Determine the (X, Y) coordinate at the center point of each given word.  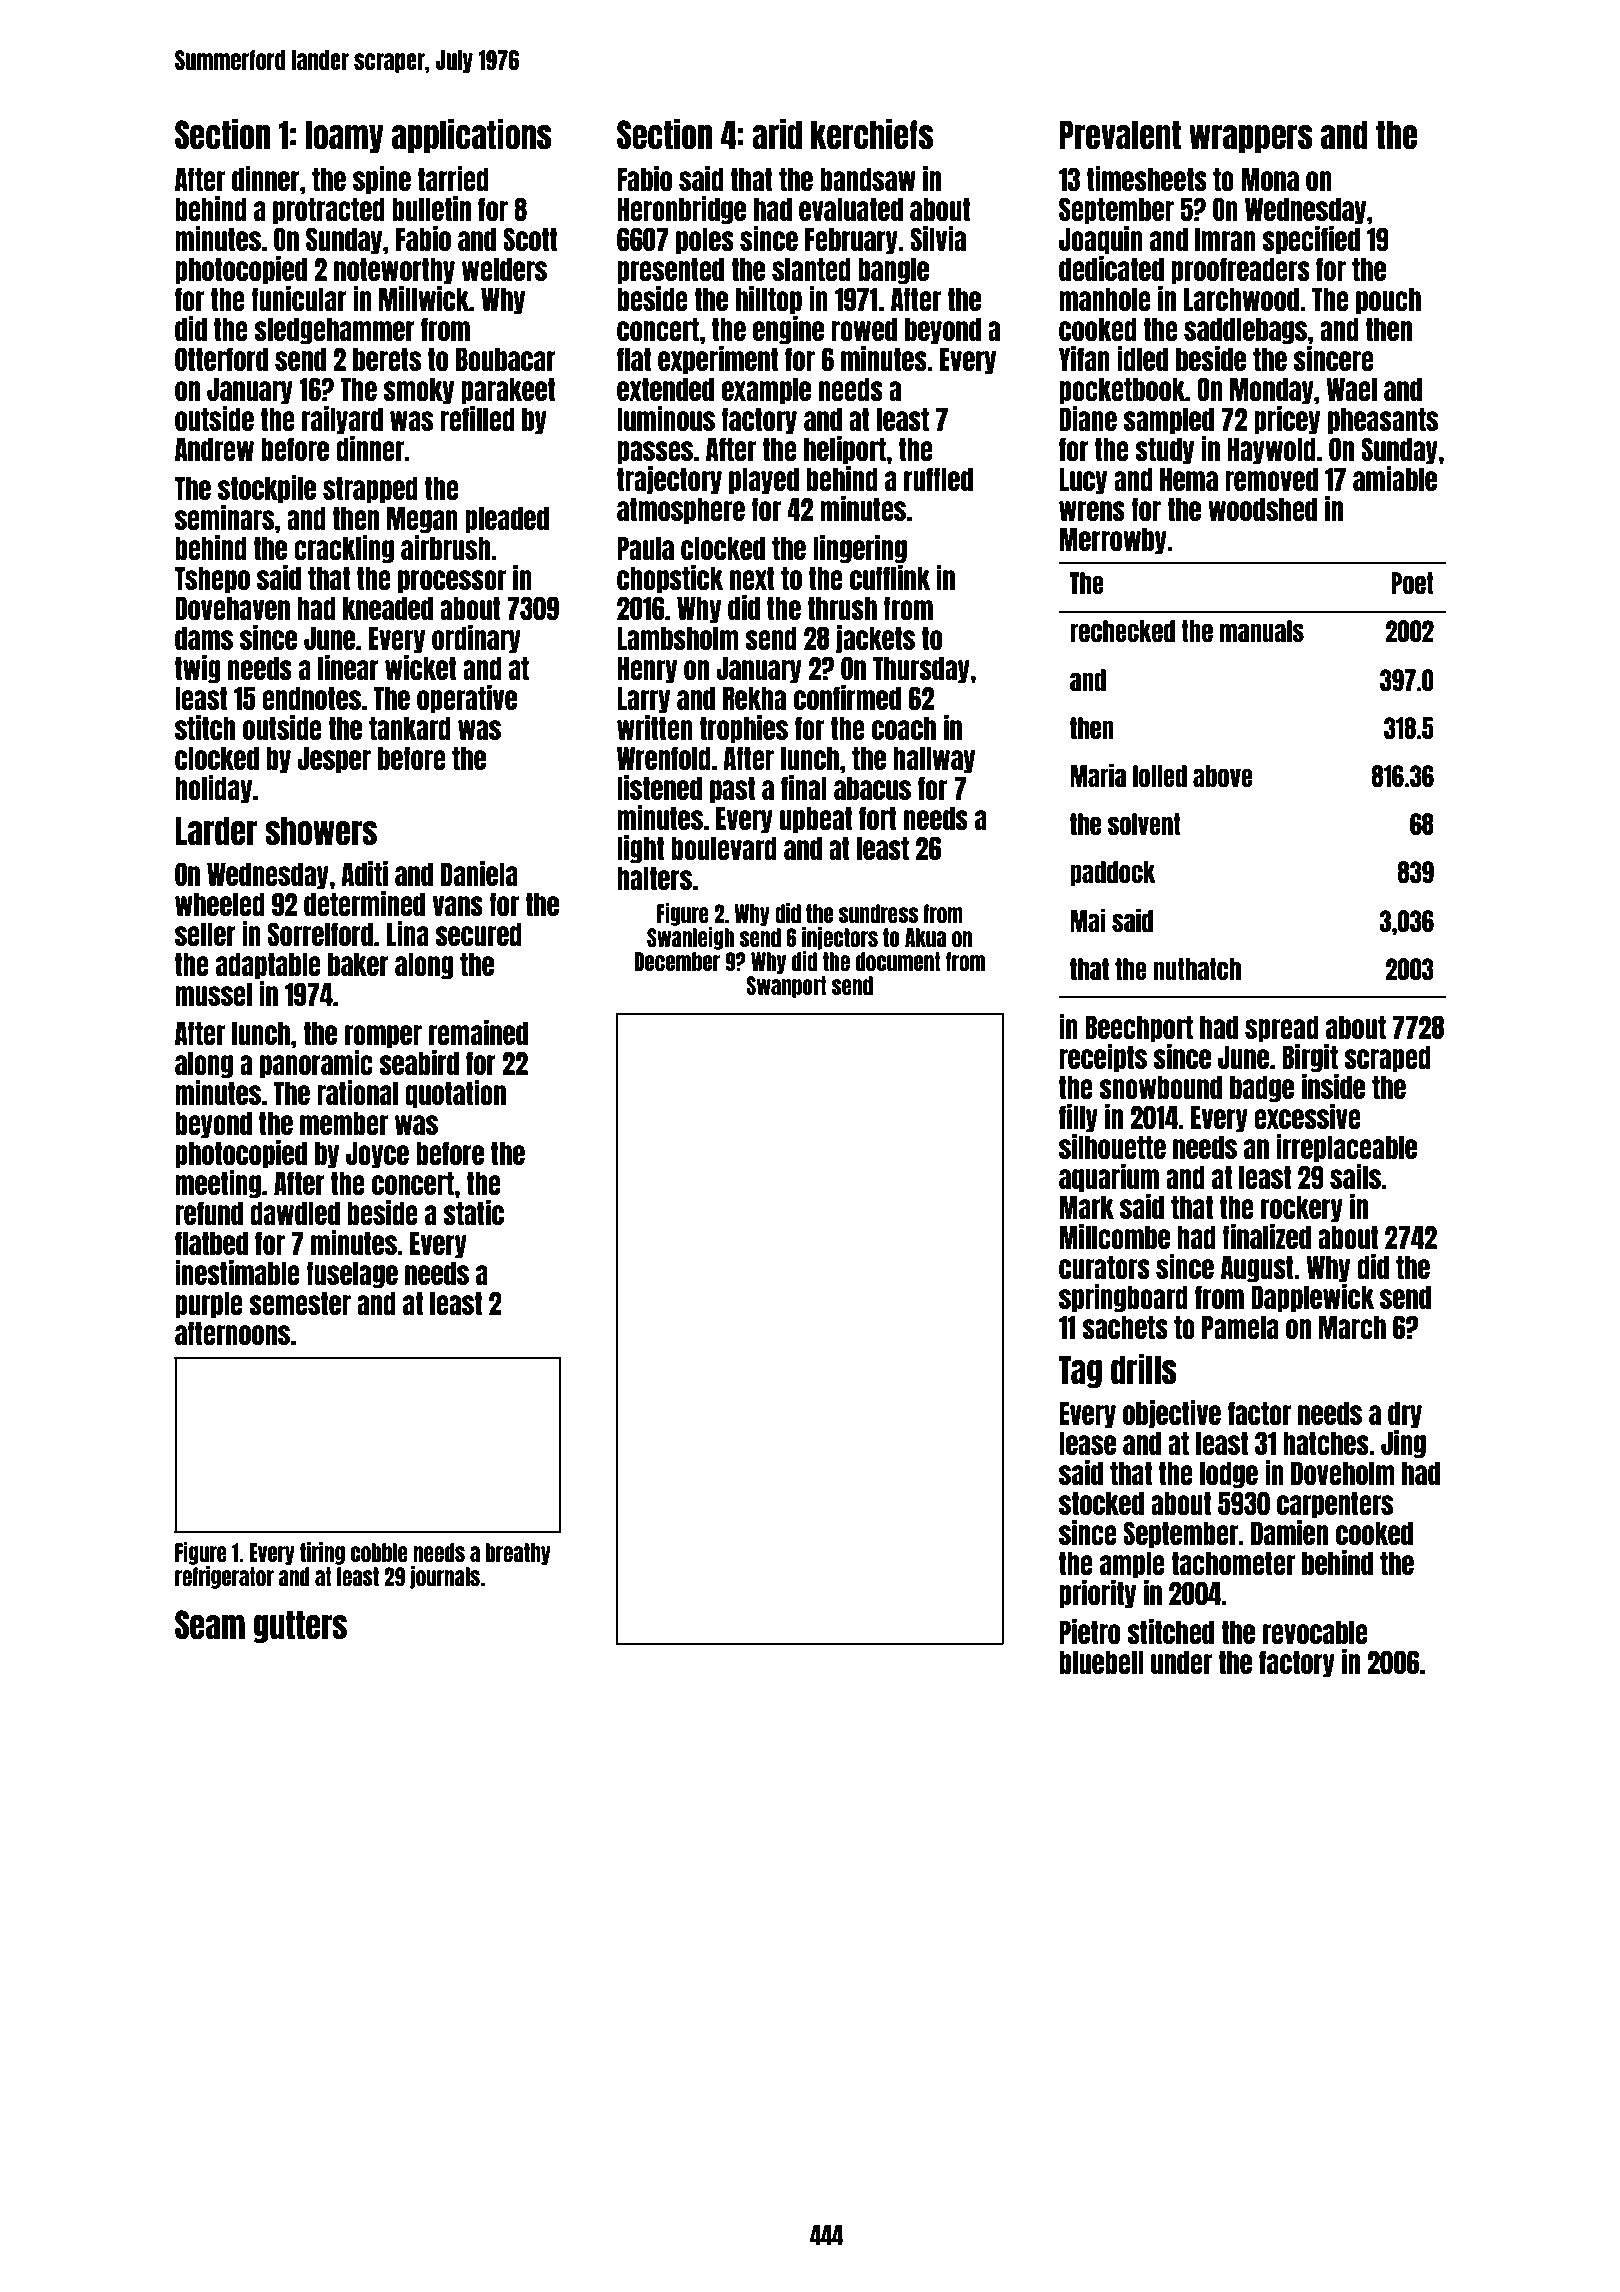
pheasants (1383, 421)
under (1181, 1662)
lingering (860, 549)
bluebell (1101, 1662)
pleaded (507, 520)
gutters (300, 1626)
